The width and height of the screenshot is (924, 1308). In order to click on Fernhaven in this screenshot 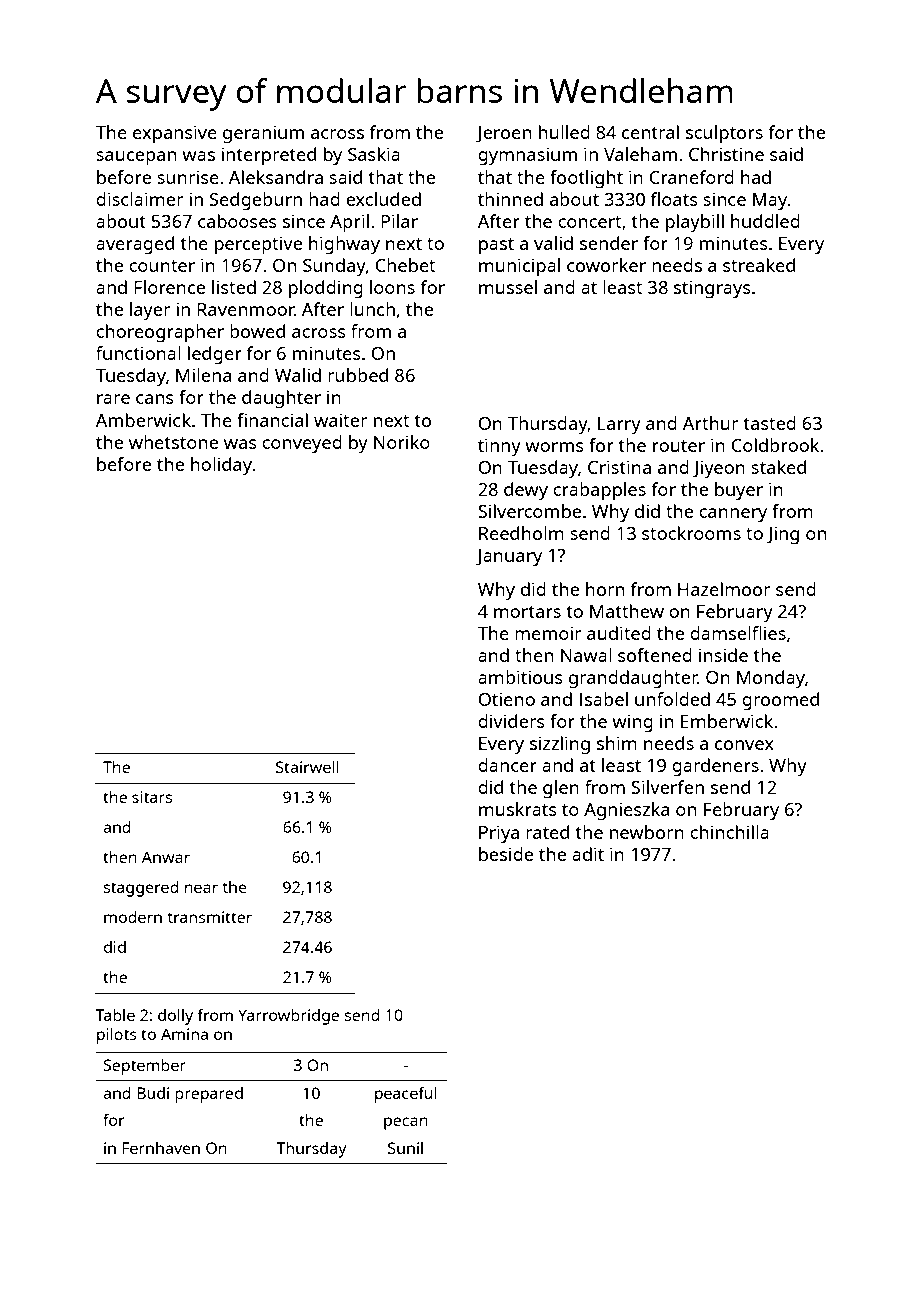, I will do `click(161, 1148)`.
